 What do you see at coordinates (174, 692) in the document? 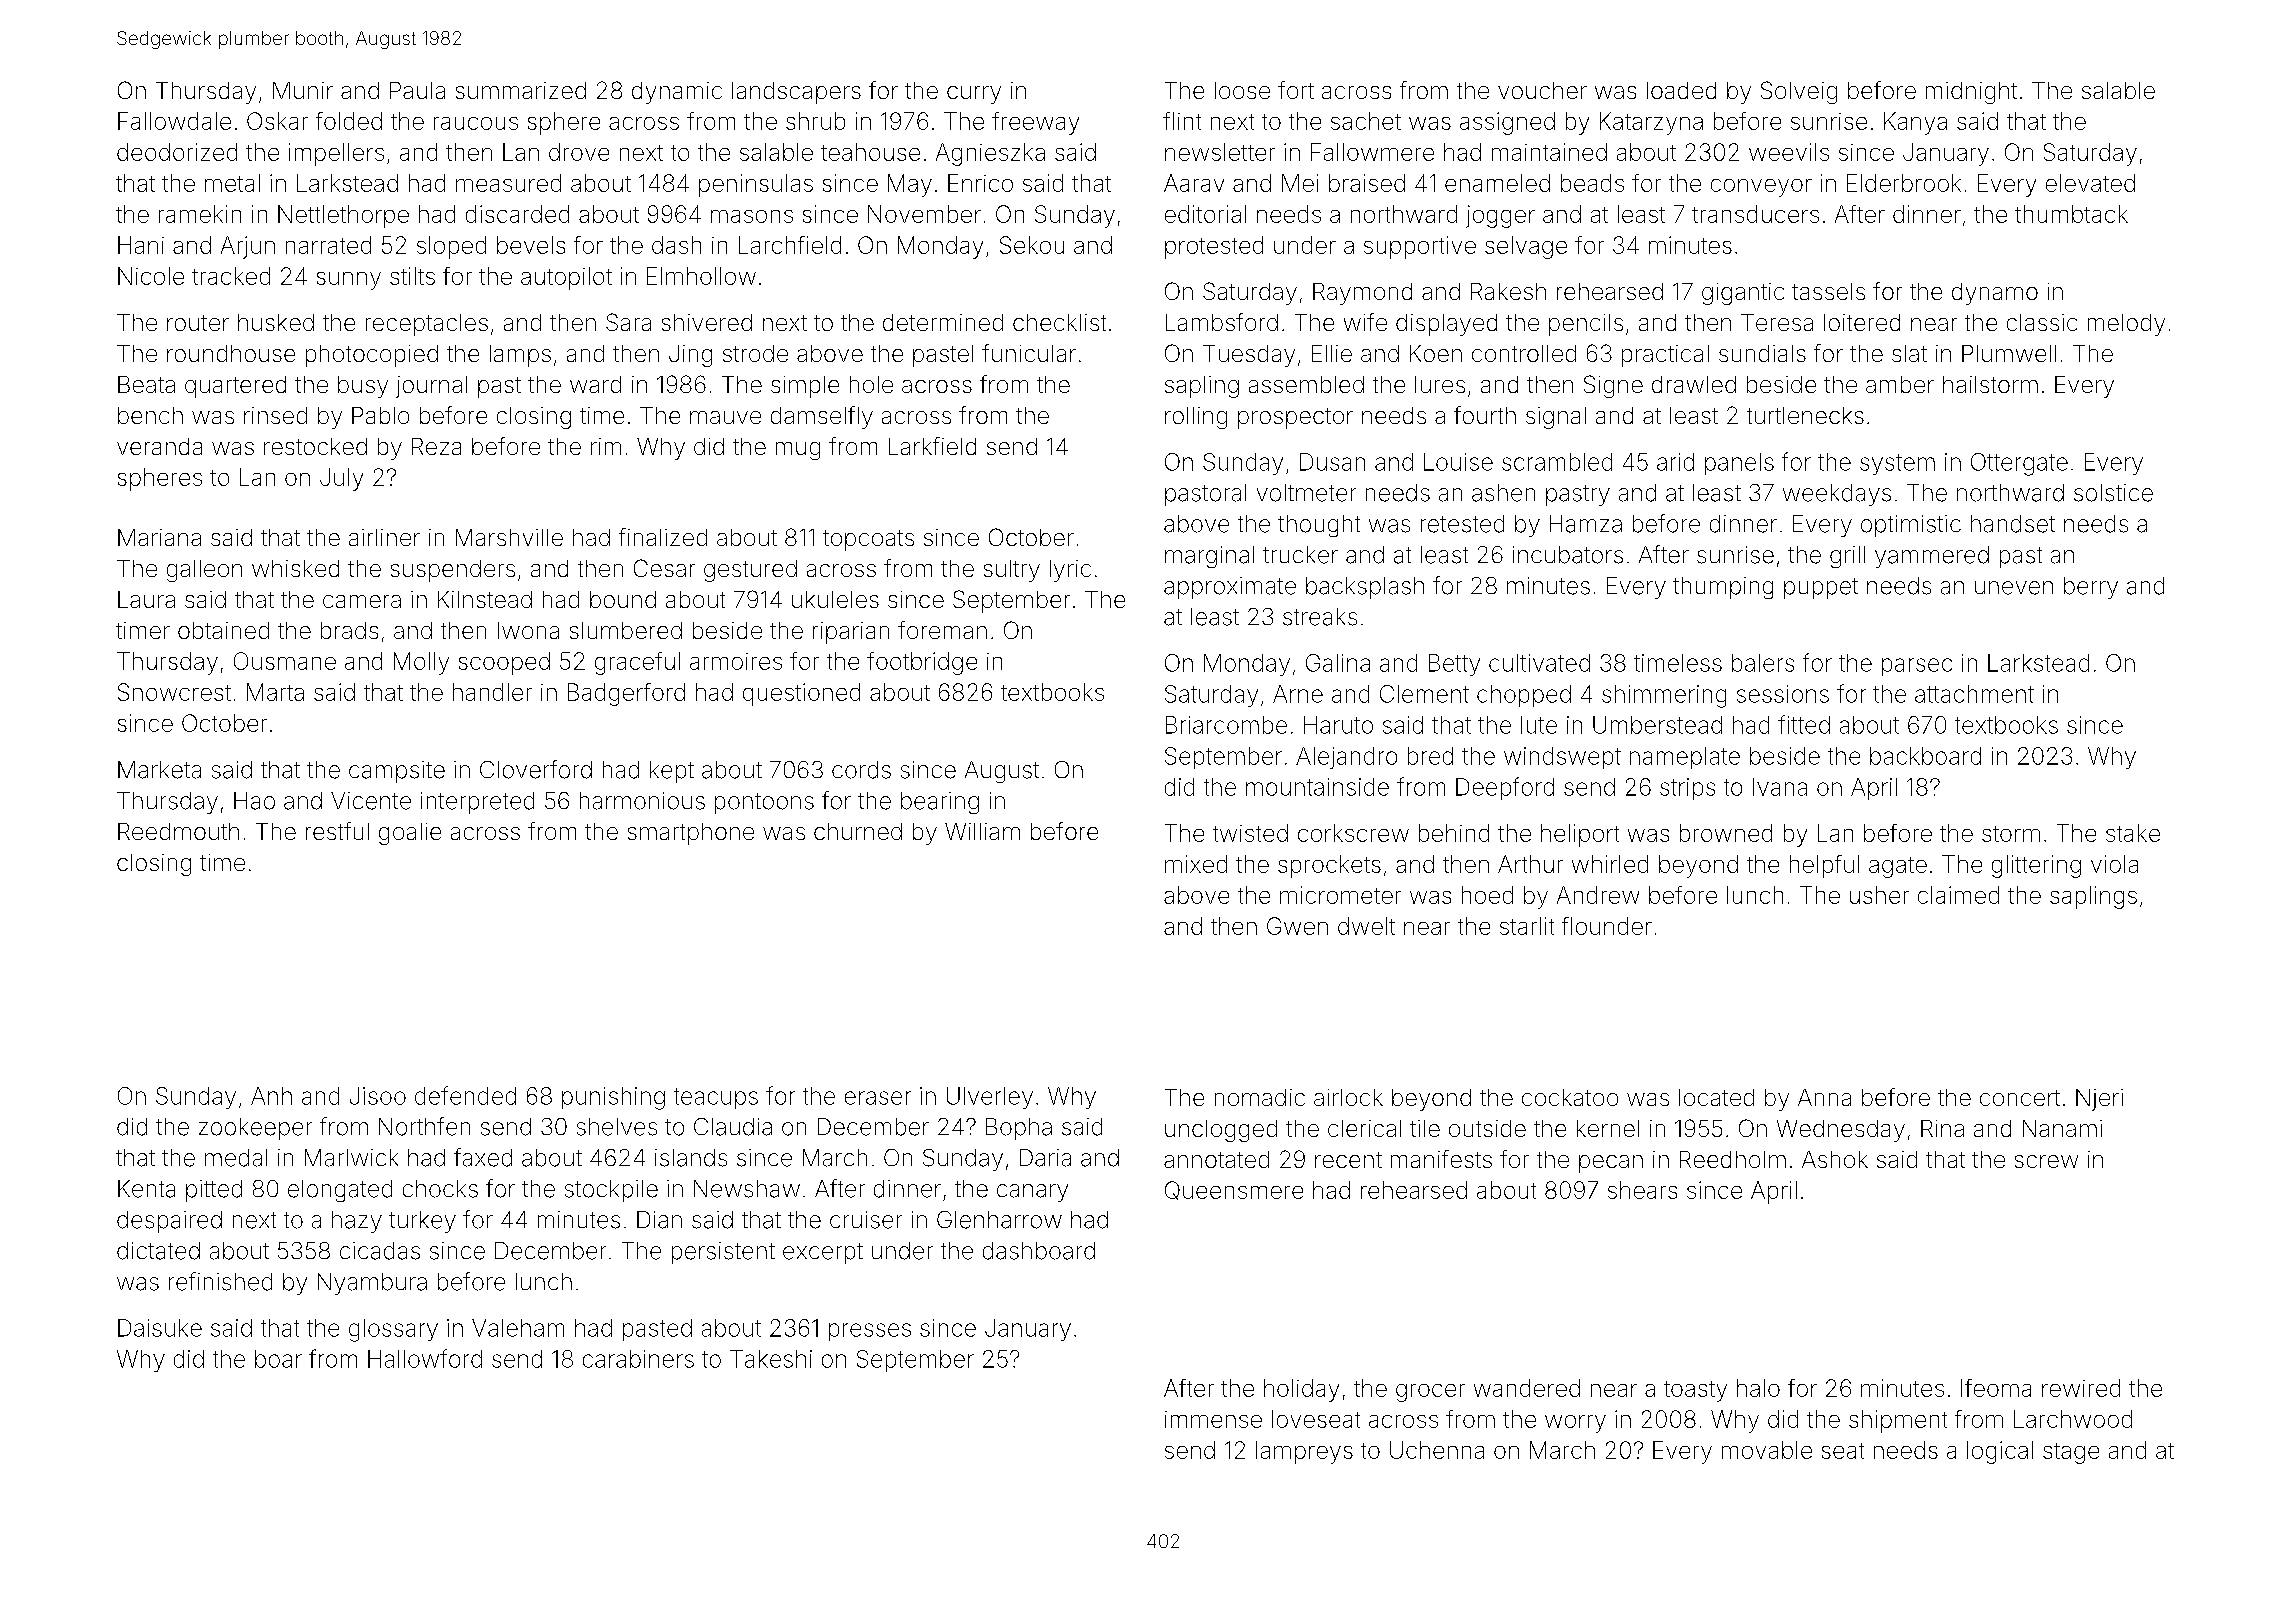
I see `Snowcrest` at bounding box center [174, 692].
